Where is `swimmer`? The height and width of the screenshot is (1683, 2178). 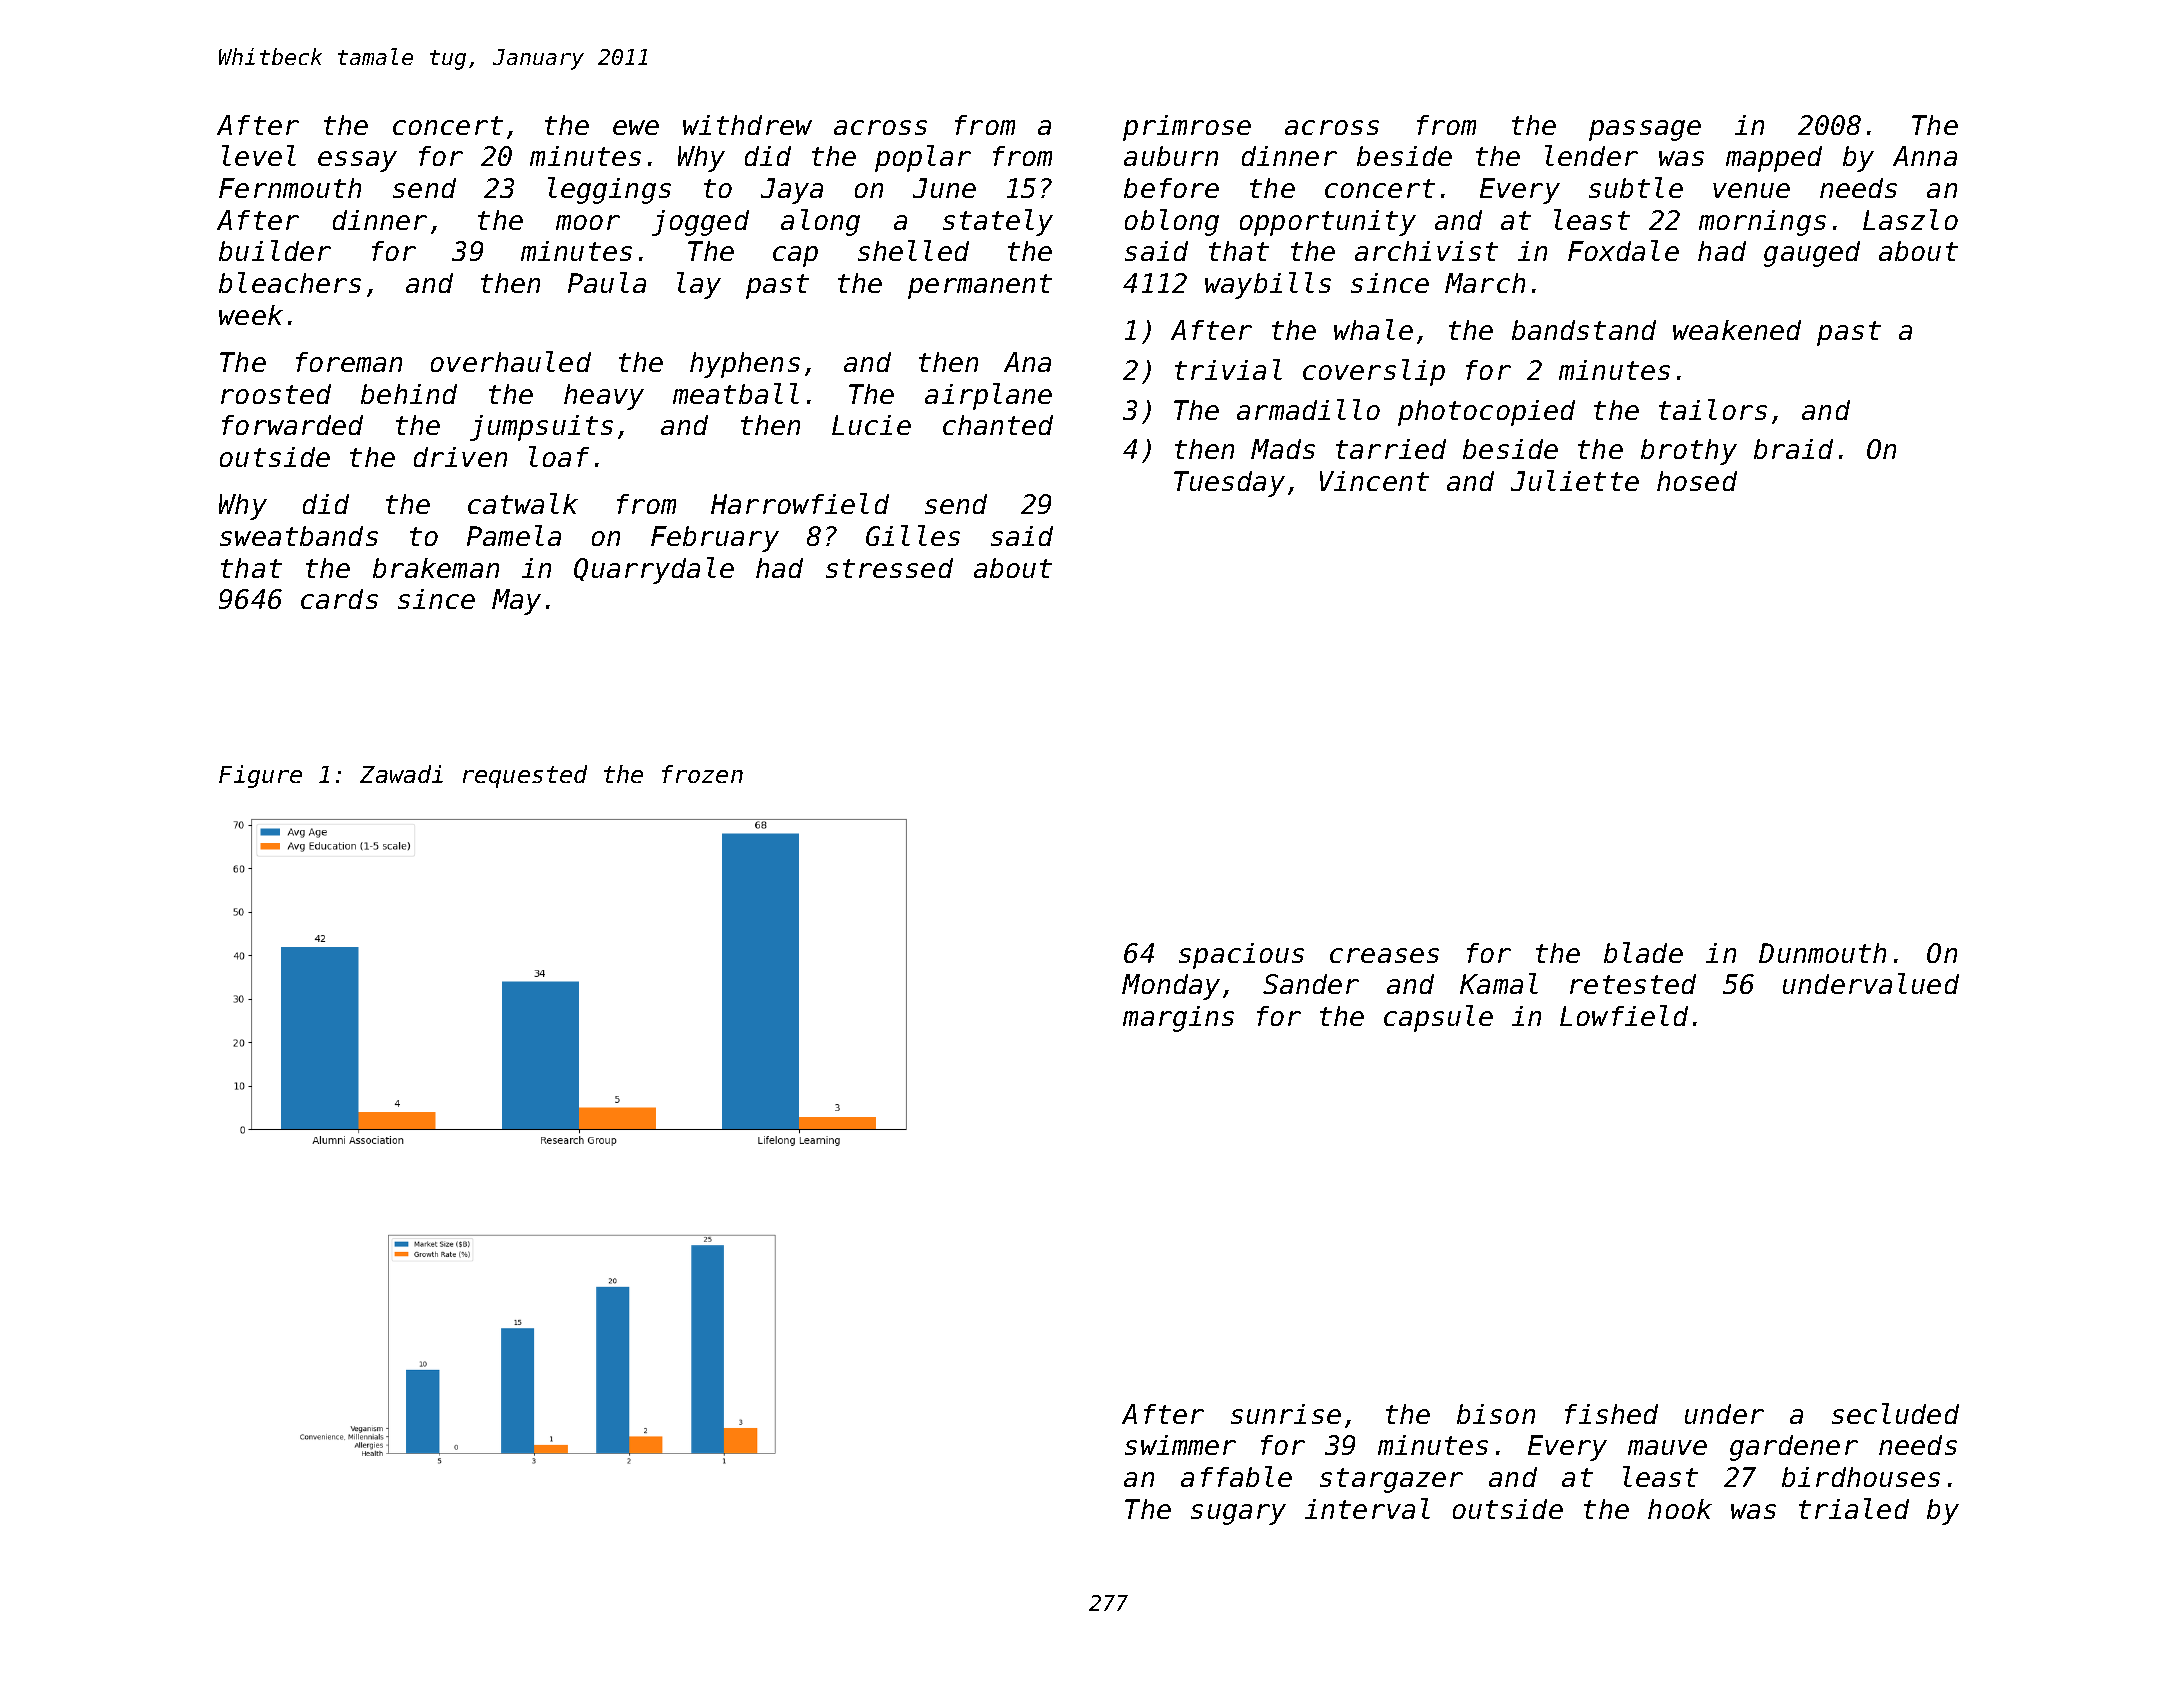 swimmer is located at coordinates (1180, 1445).
